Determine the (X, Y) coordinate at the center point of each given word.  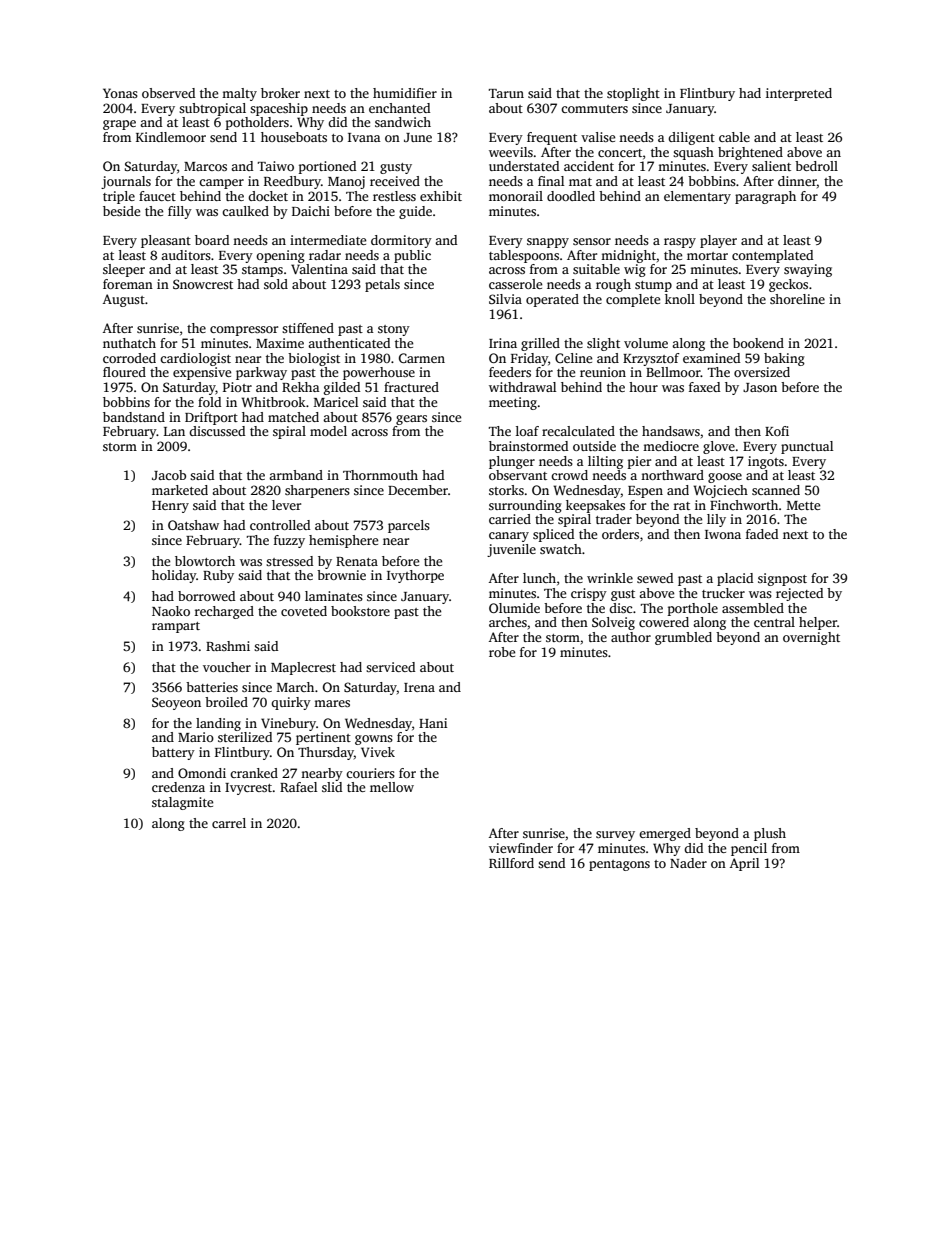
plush (770, 834)
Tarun (506, 93)
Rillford (511, 863)
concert (620, 153)
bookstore (360, 611)
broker (280, 93)
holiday (174, 576)
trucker (723, 593)
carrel (229, 823)
